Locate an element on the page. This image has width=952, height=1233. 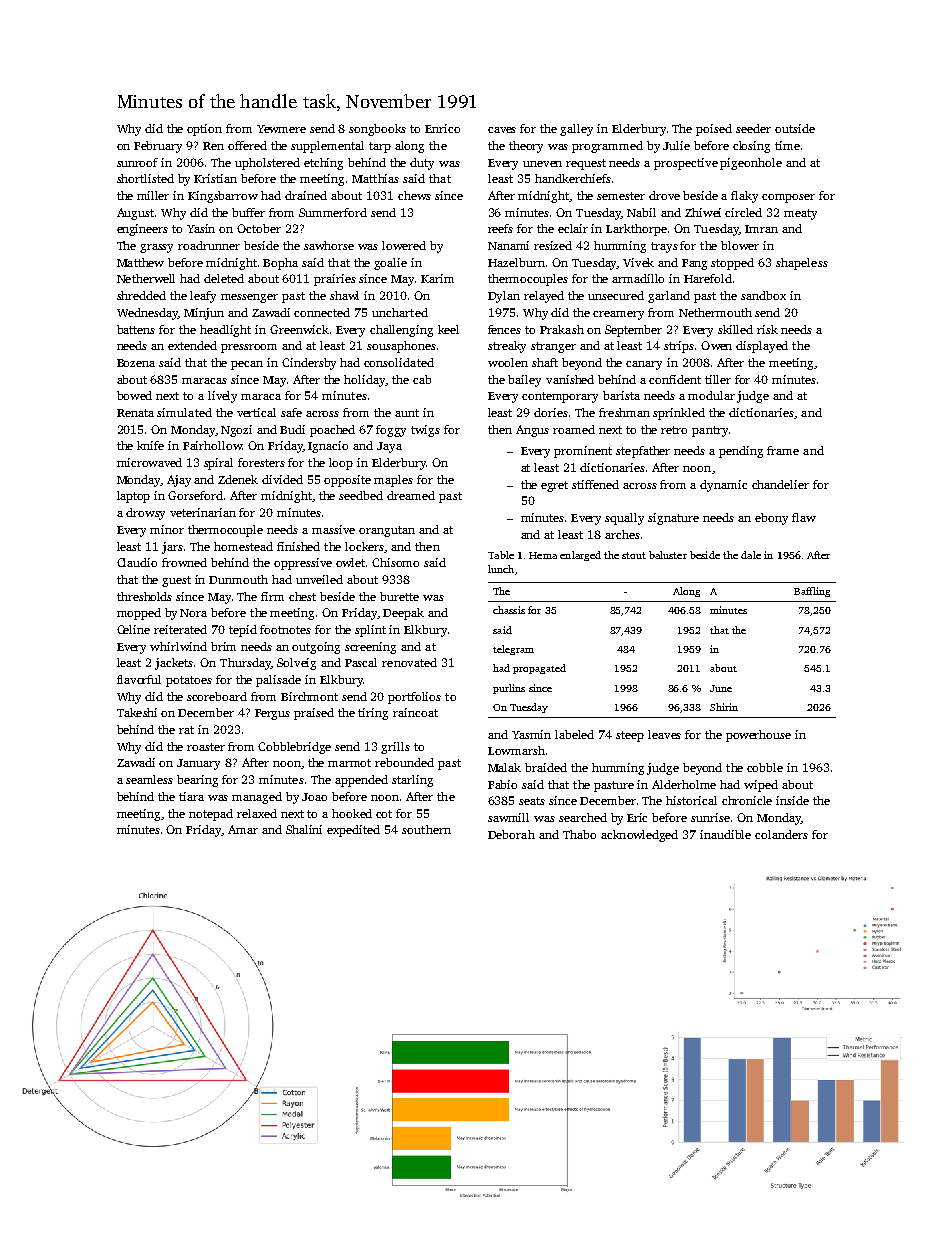
tiller is located at coordinates (718, 379).
